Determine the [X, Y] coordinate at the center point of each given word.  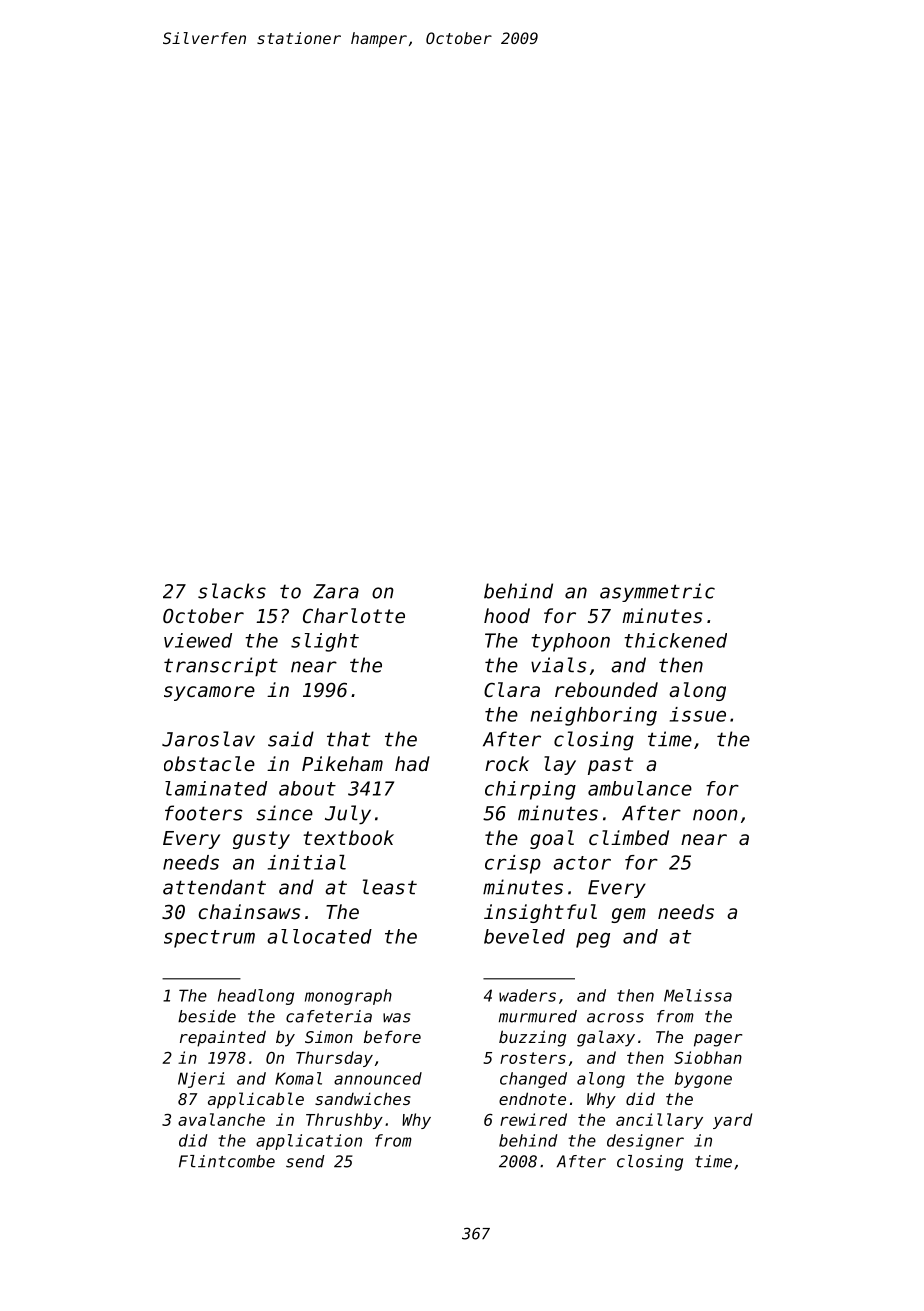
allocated [319, 936]
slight [325, 642]
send [305, 1161]
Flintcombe [227, 1161]
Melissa [698, 995]
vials [559, 665]
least [390, 887]
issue [698, 714]
